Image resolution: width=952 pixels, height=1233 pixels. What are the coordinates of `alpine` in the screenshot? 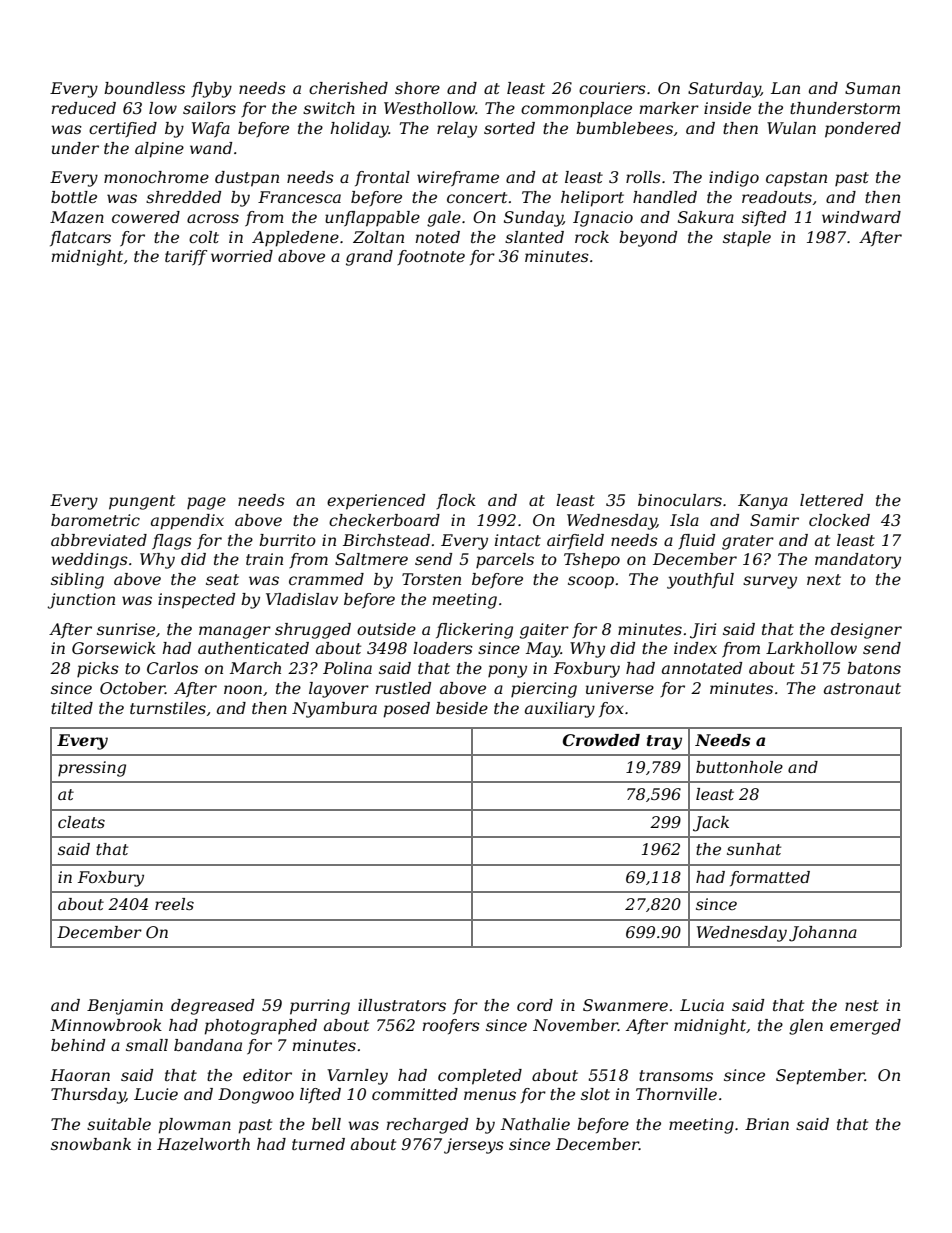 It's located at (159, 150).
